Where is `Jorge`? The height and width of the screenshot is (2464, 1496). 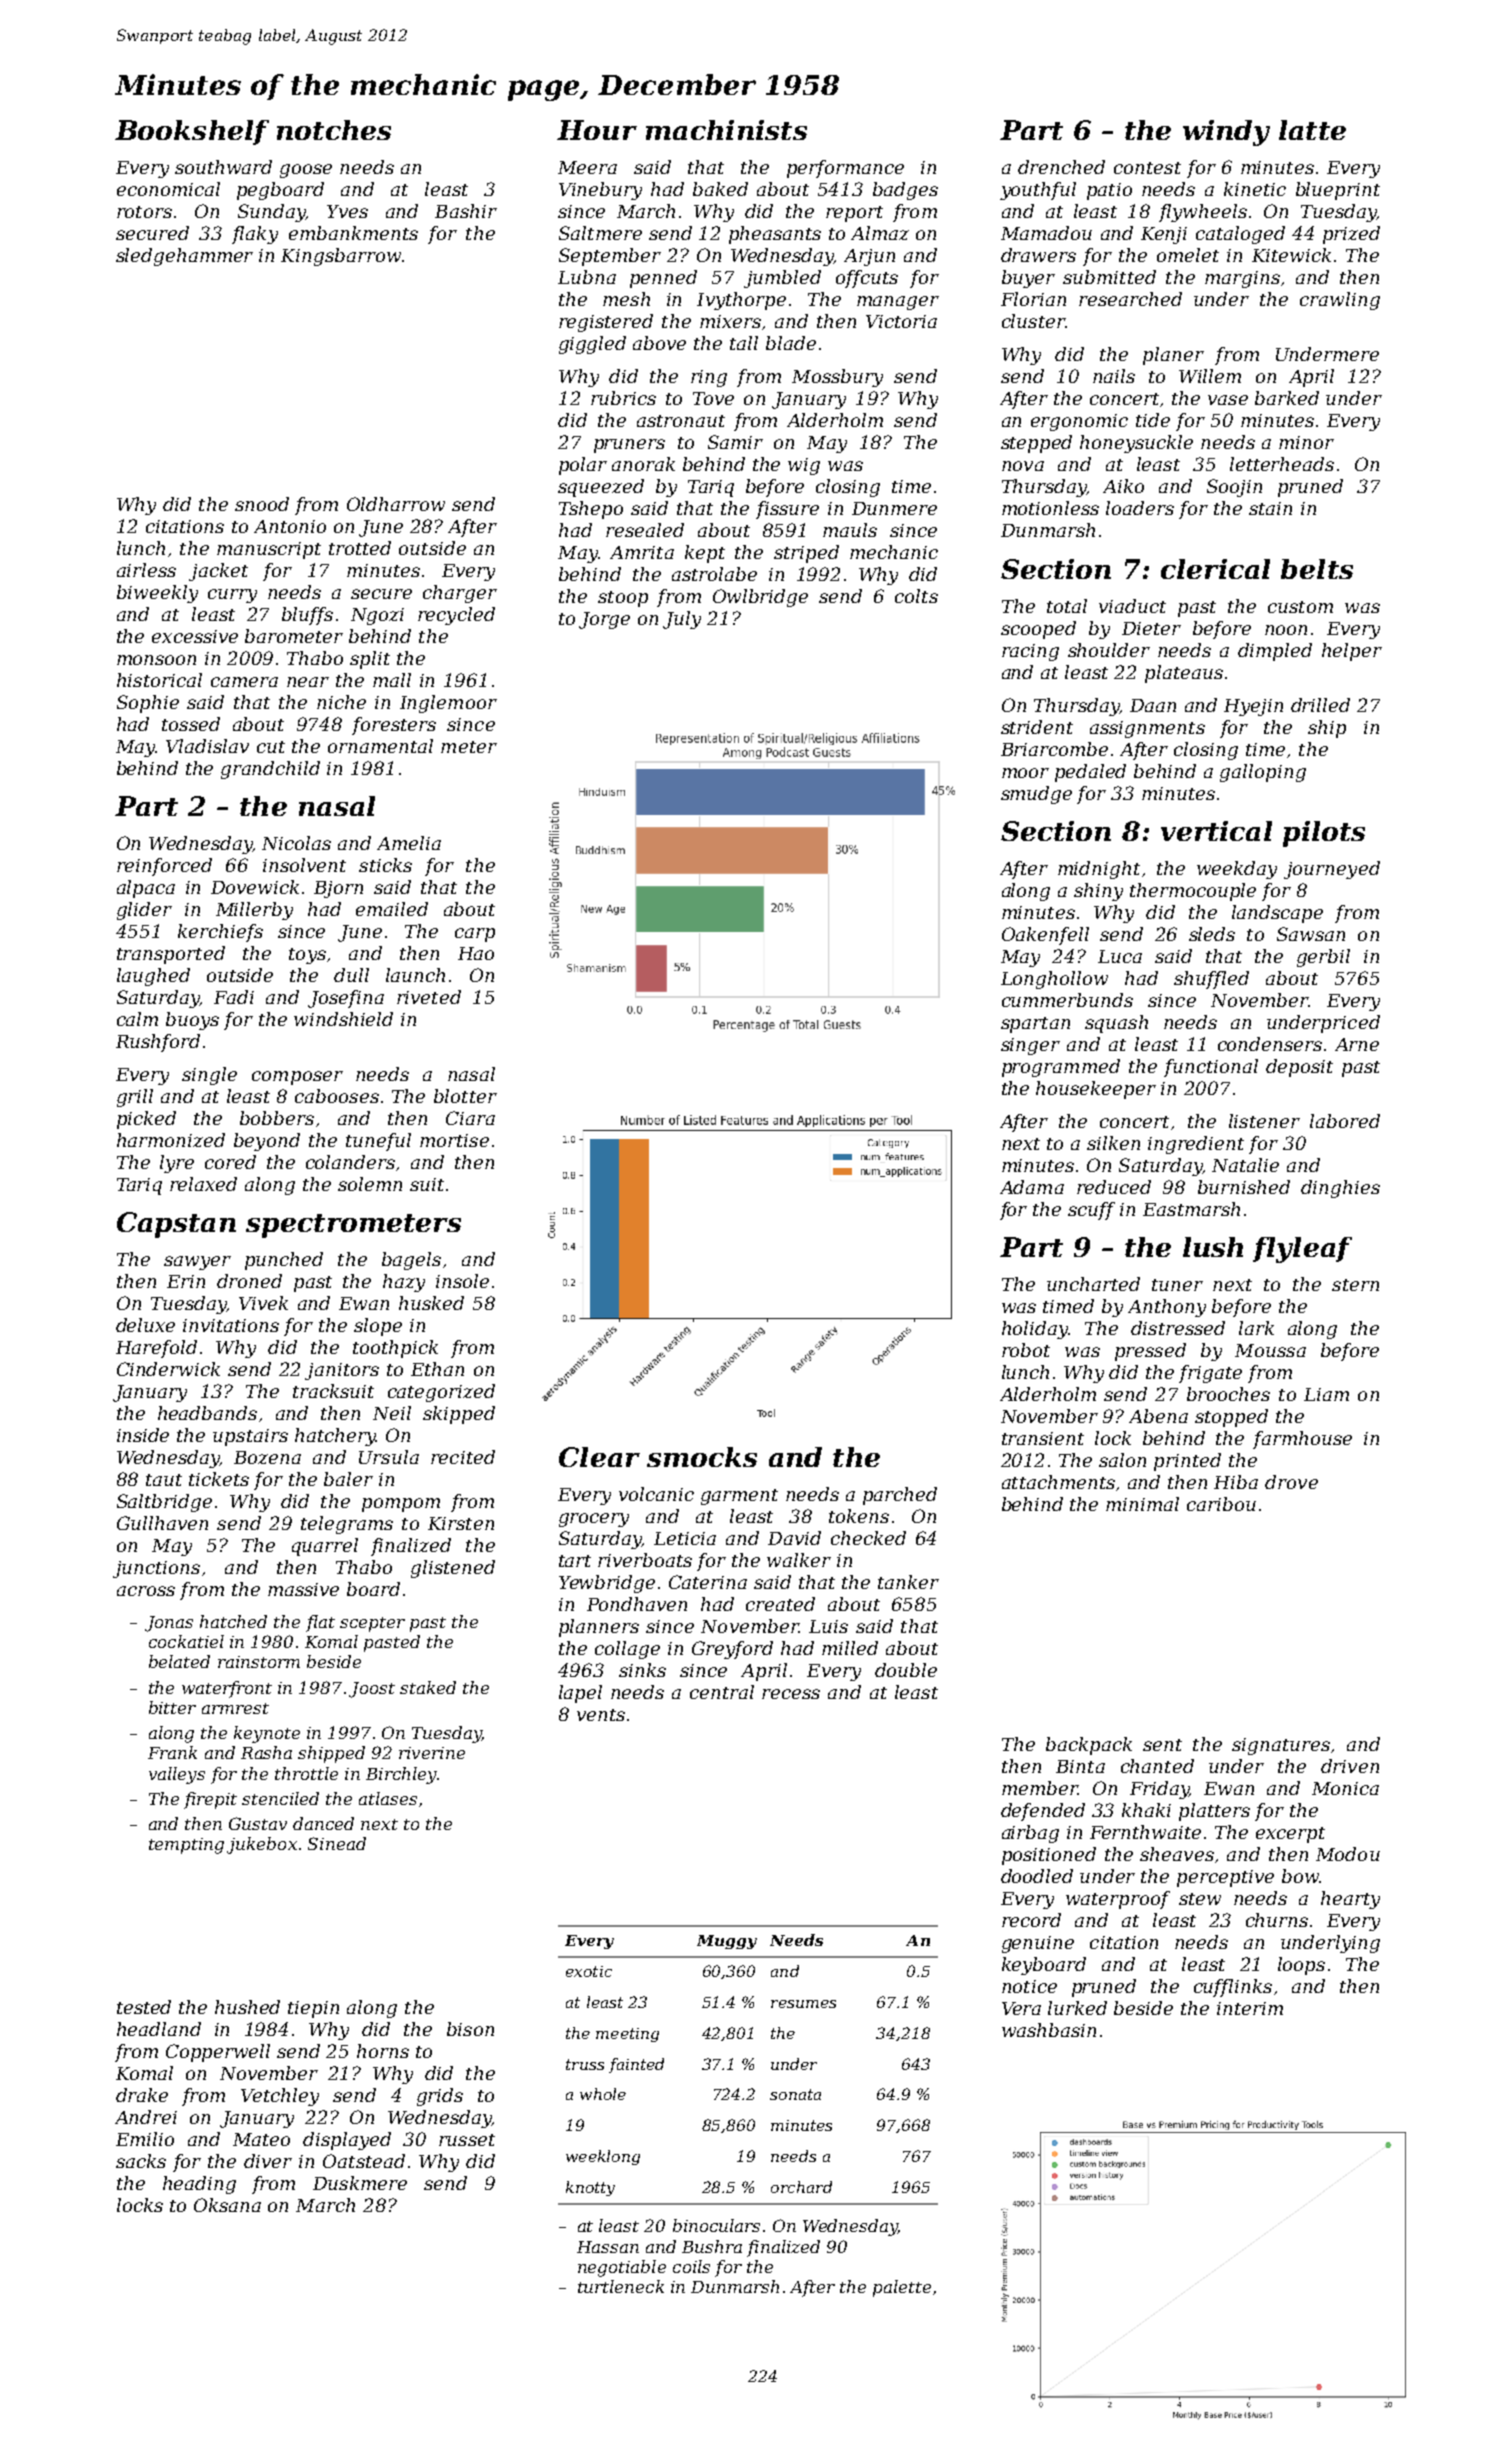 Jorge is located at coordinates (604, 620).
